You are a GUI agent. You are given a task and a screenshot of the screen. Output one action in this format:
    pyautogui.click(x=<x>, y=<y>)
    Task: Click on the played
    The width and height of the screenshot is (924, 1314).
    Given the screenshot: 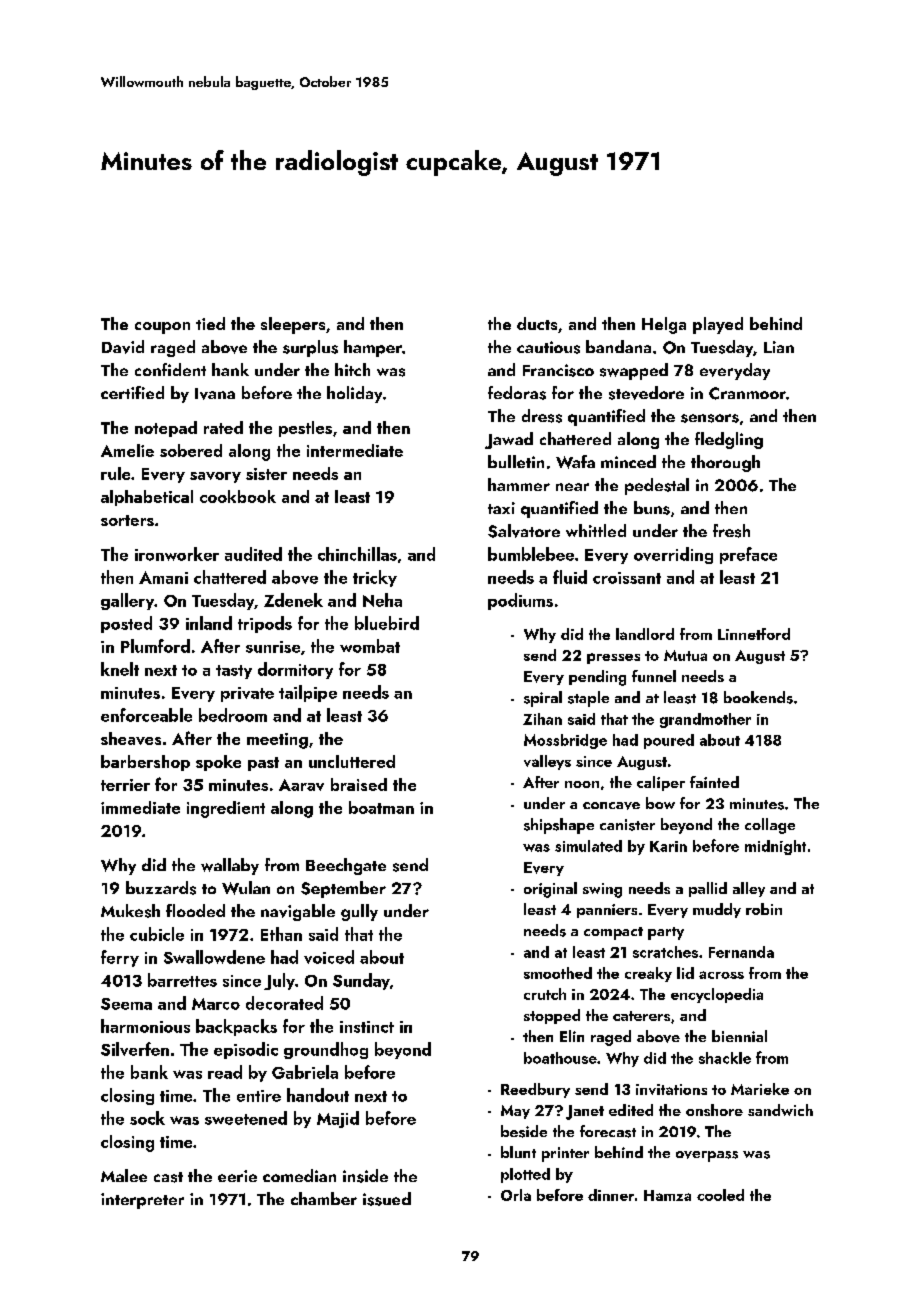 What is the action you would take?
    pyautogui.click(x=718, y=325)
